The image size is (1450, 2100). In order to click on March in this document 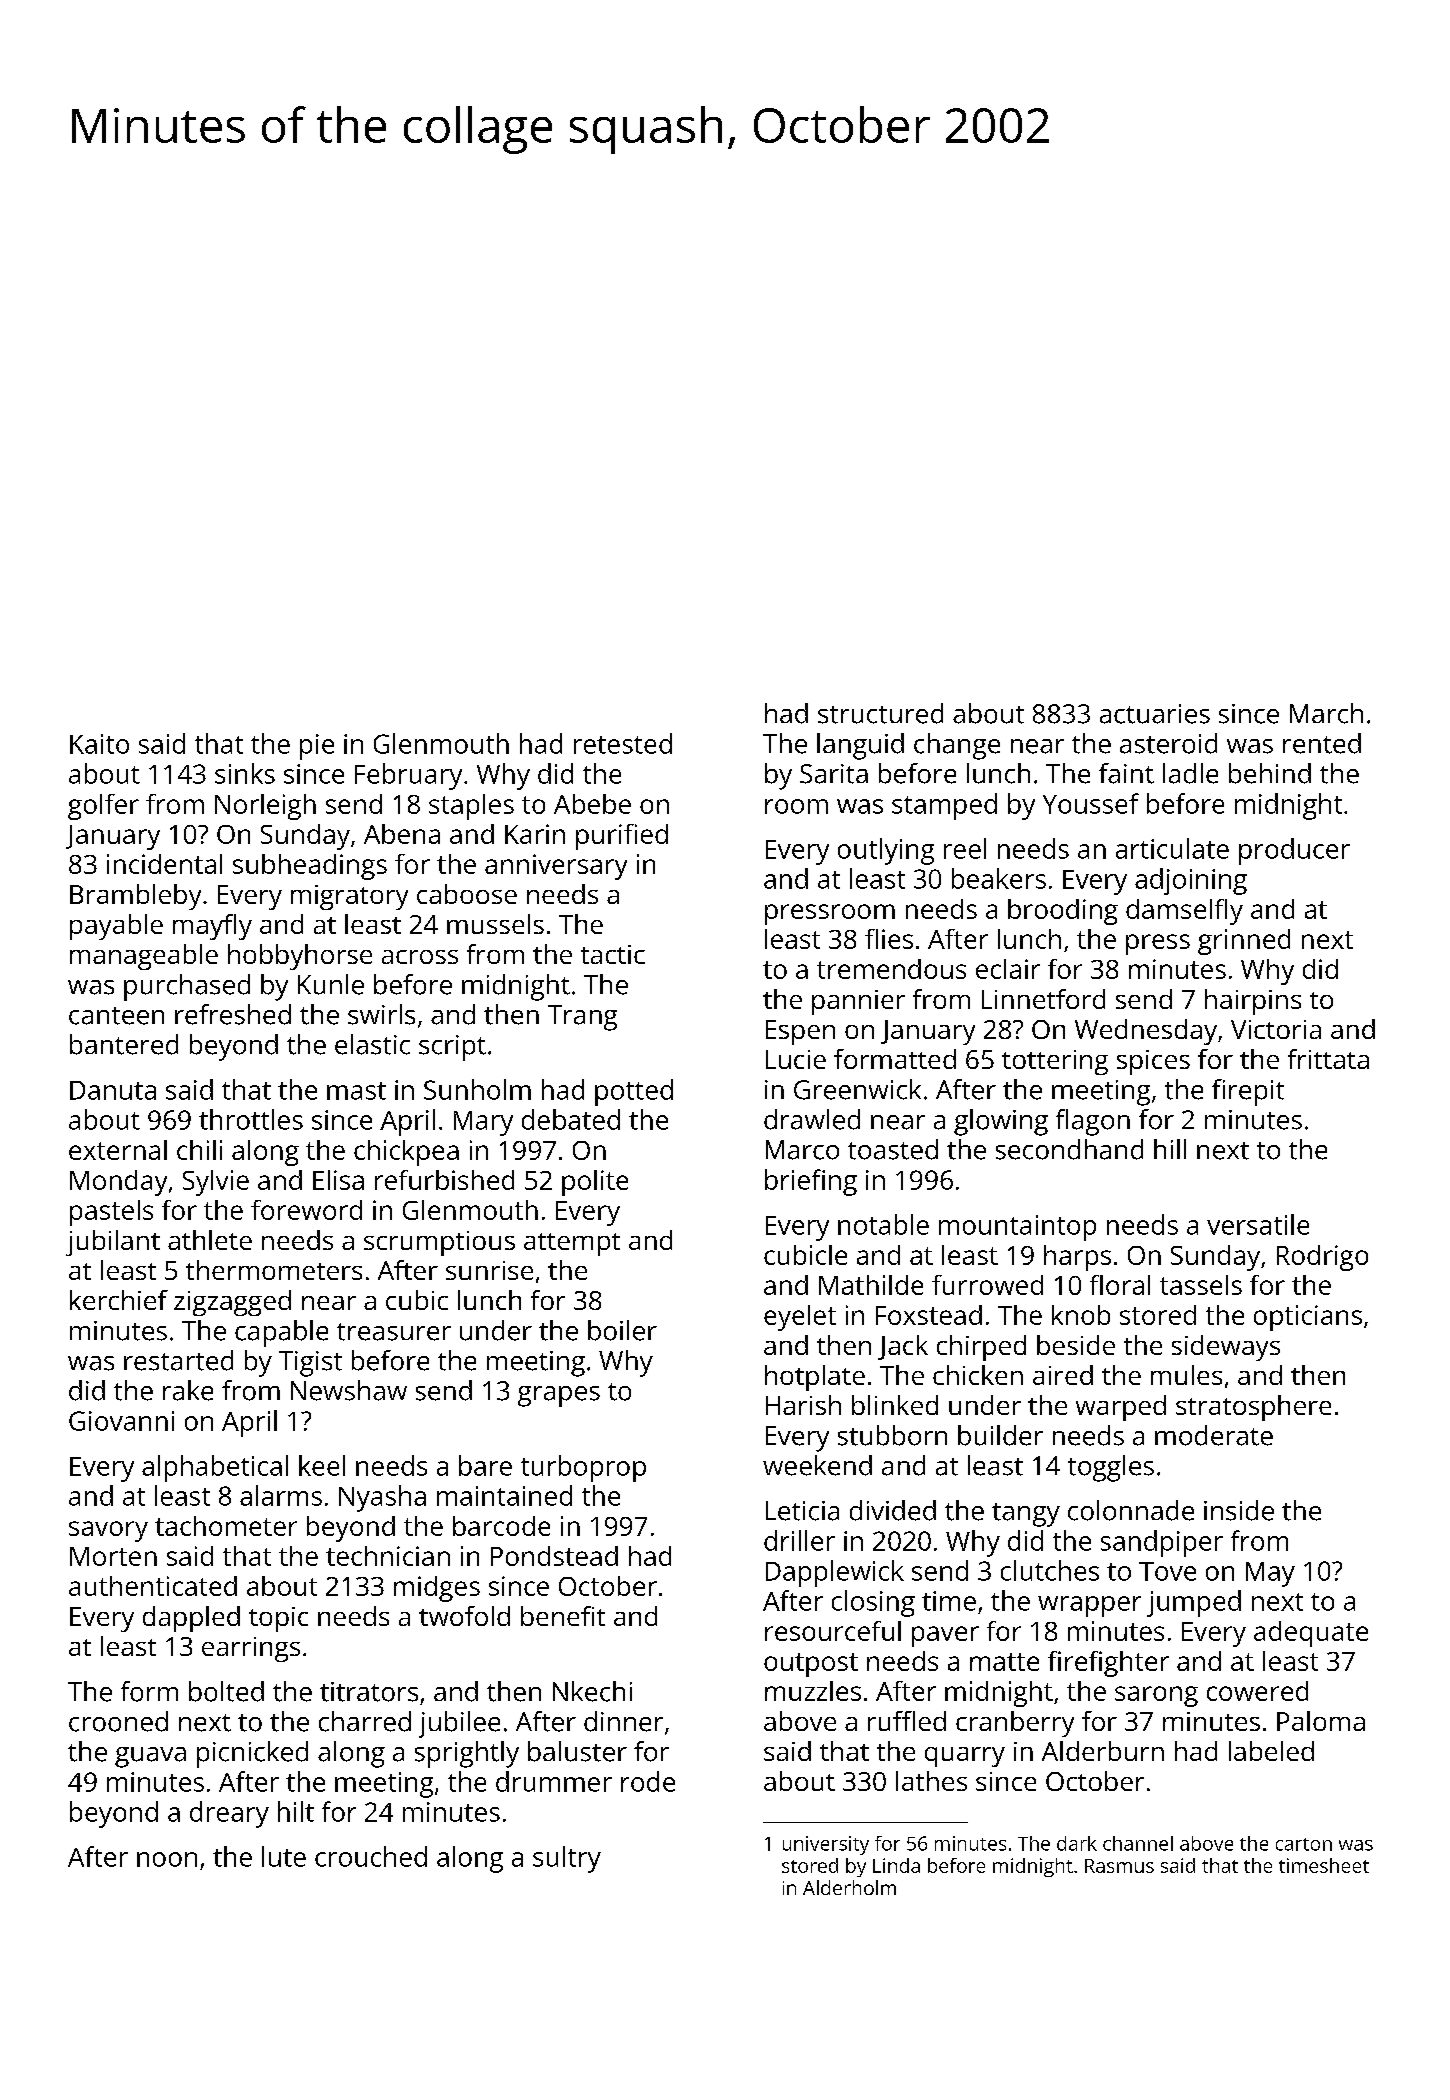, I will do `click(1326, 713)`.
